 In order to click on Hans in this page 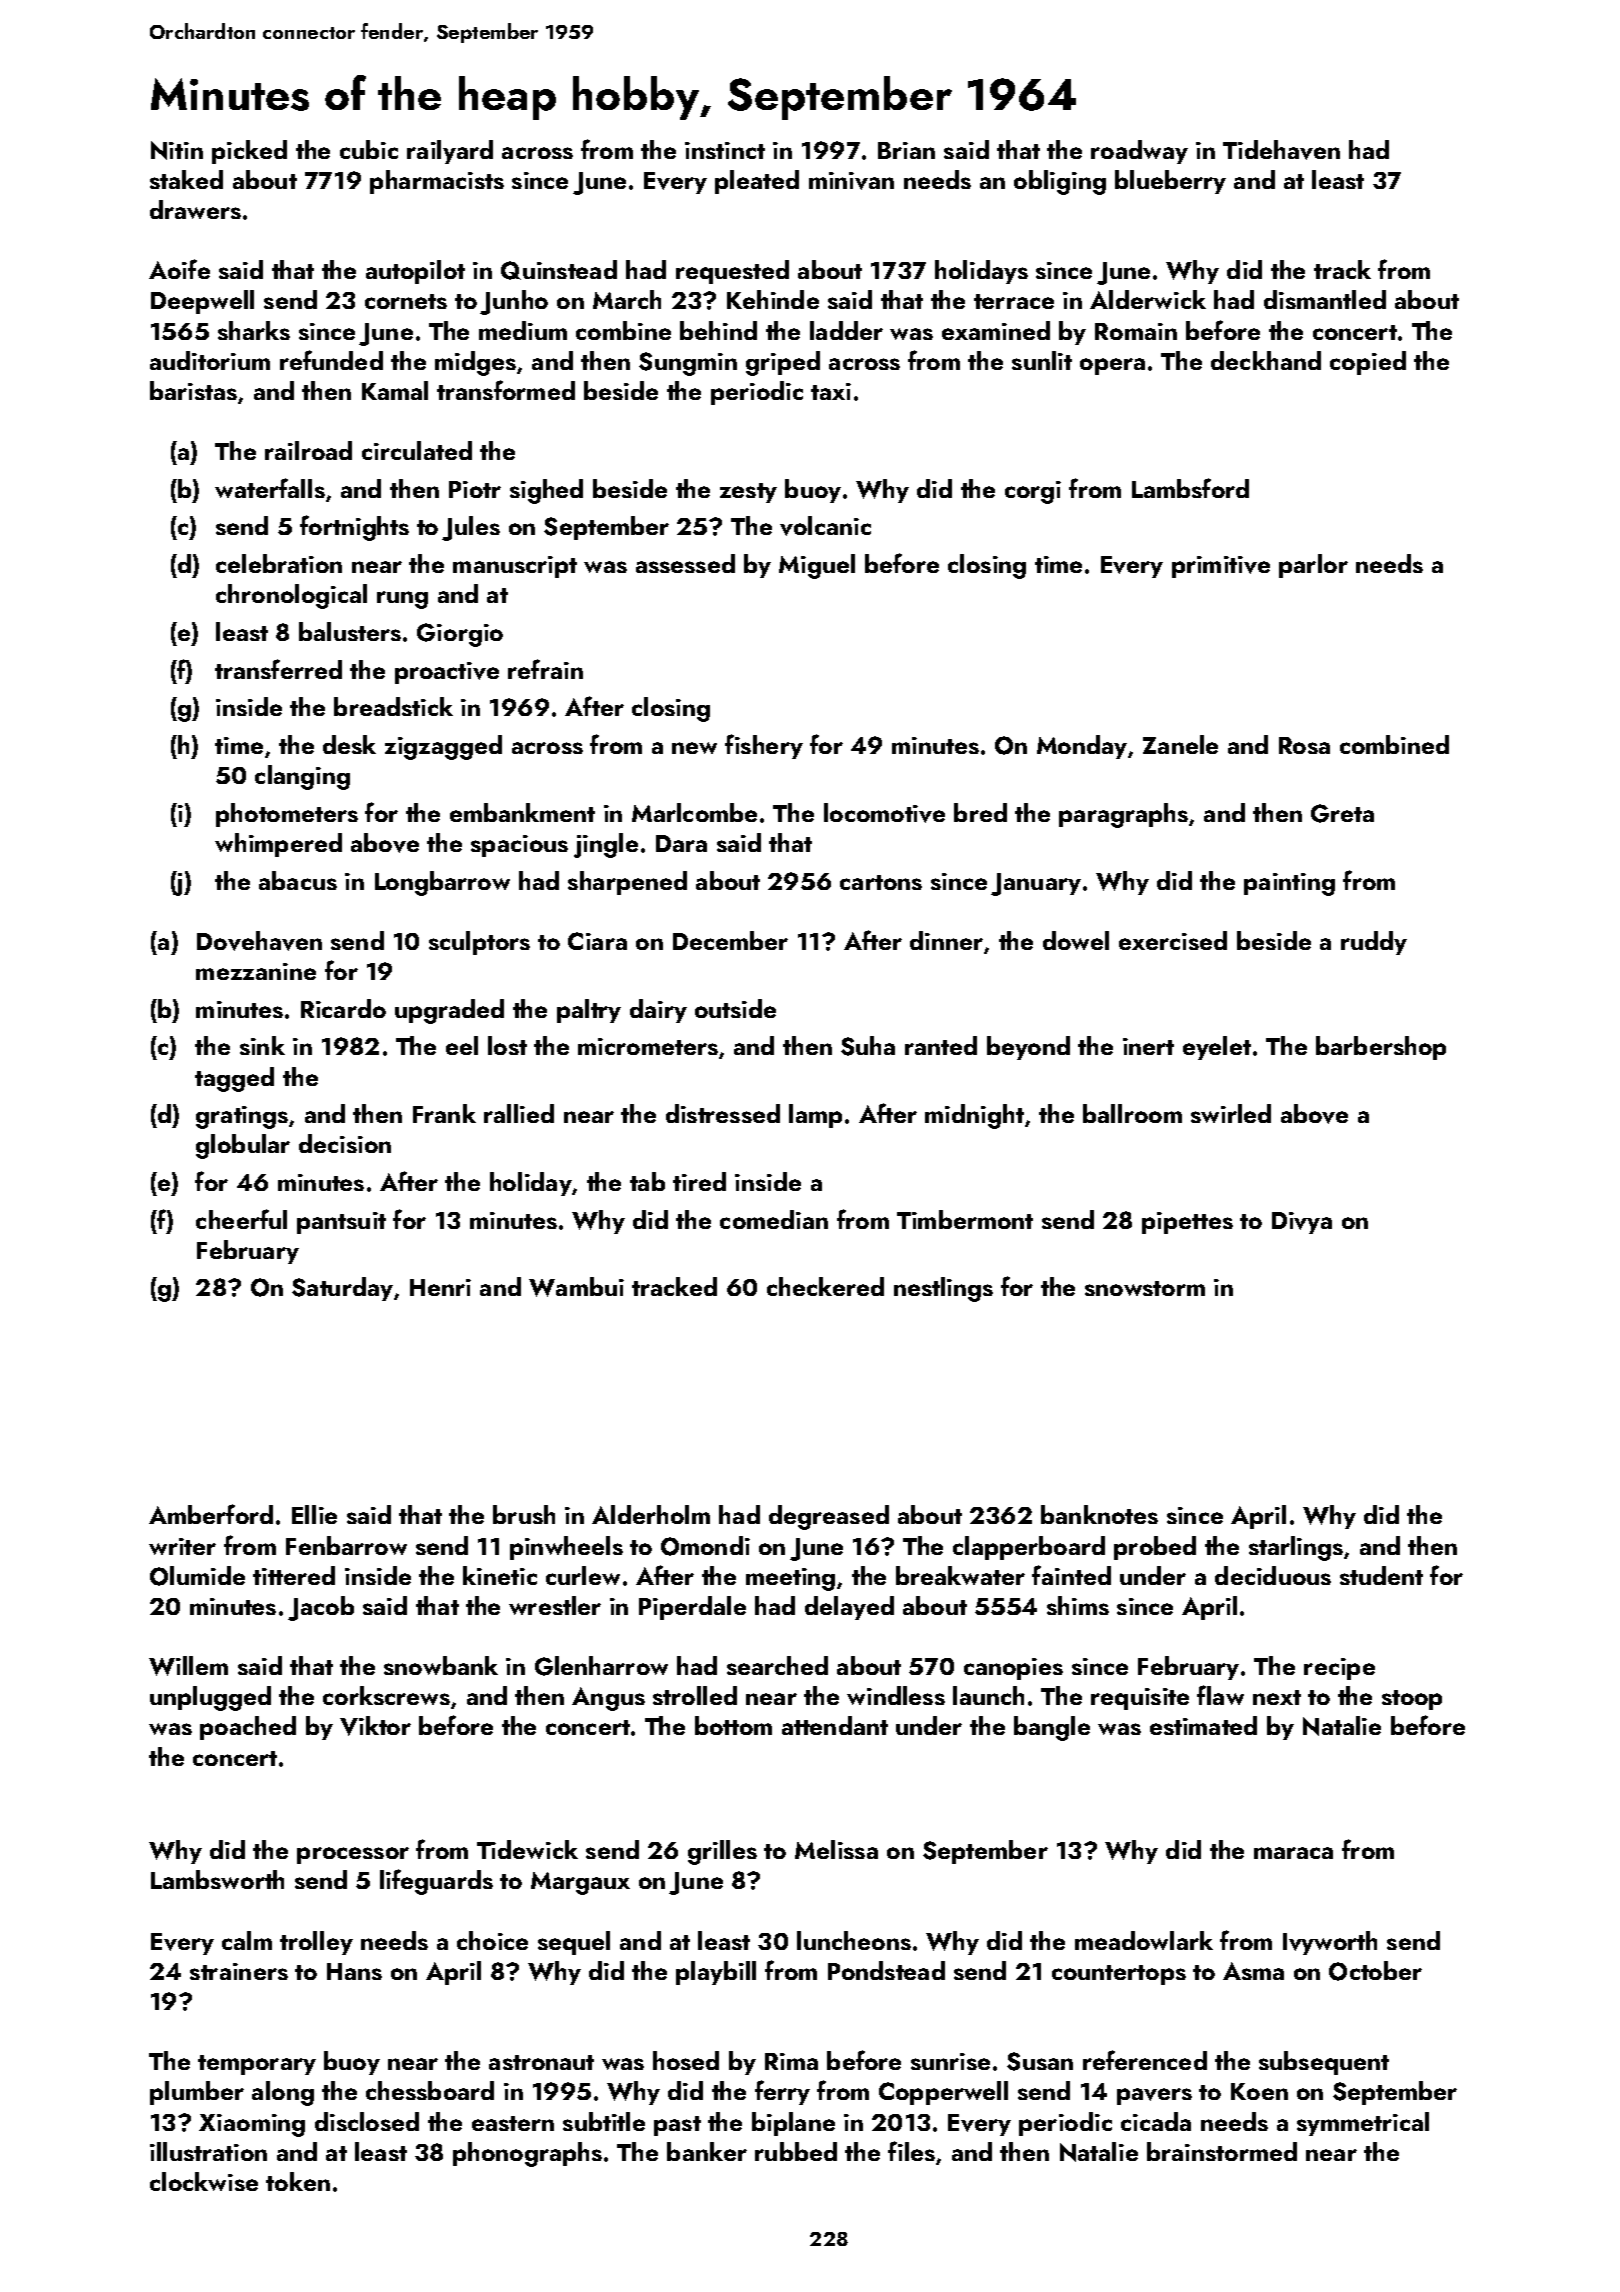, I will do `click(354, 1971)`.
